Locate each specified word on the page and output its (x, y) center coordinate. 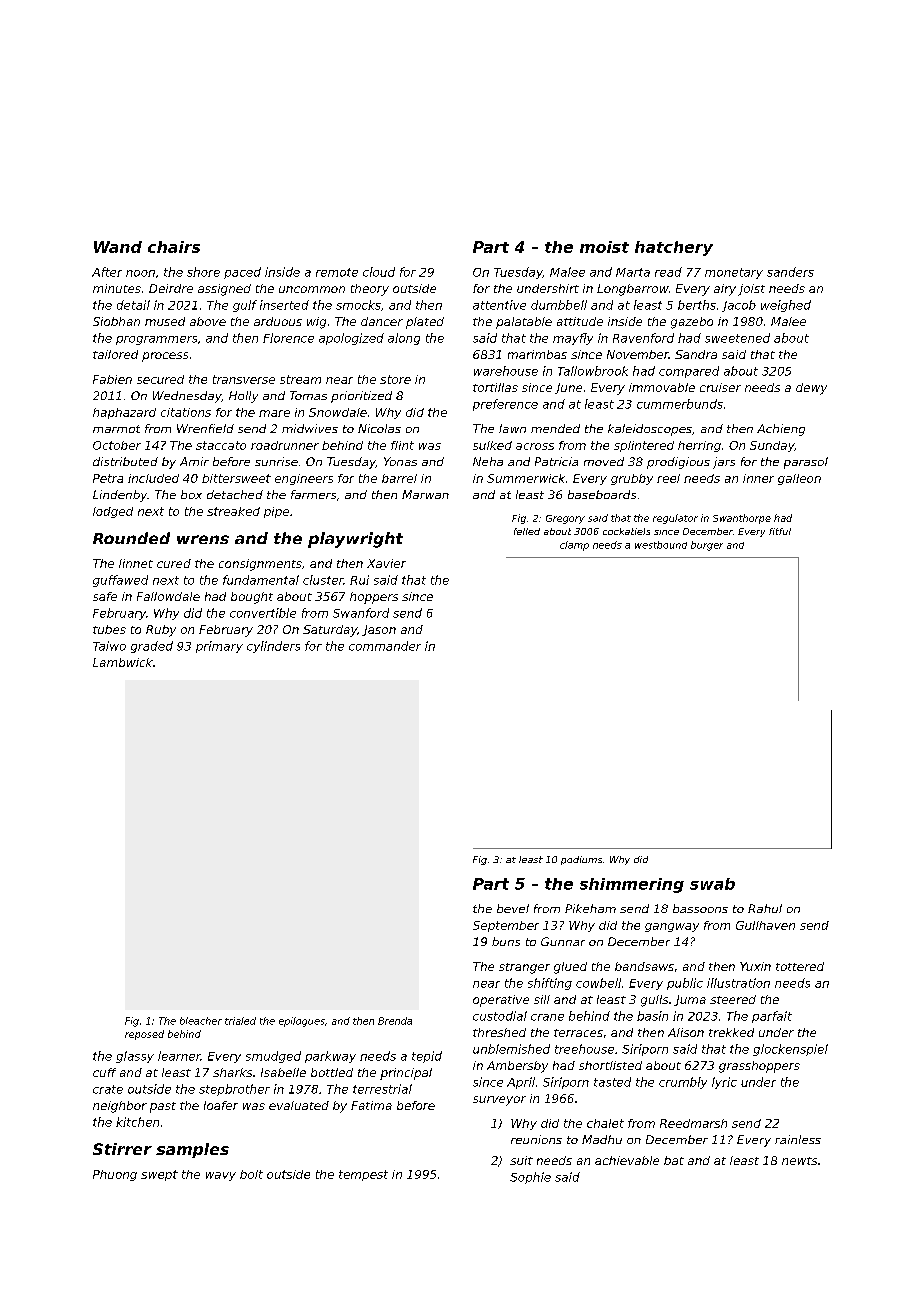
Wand (118, 247)
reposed (144, 1035)
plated (425, 323)
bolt (251, 1174)
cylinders (273, 647)
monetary (734, 273)
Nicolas (379, 428)
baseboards (602, 494)
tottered (800, 966)
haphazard (124, 413)
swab (712, 884)
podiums (581, 860)
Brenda (395, 1021)
